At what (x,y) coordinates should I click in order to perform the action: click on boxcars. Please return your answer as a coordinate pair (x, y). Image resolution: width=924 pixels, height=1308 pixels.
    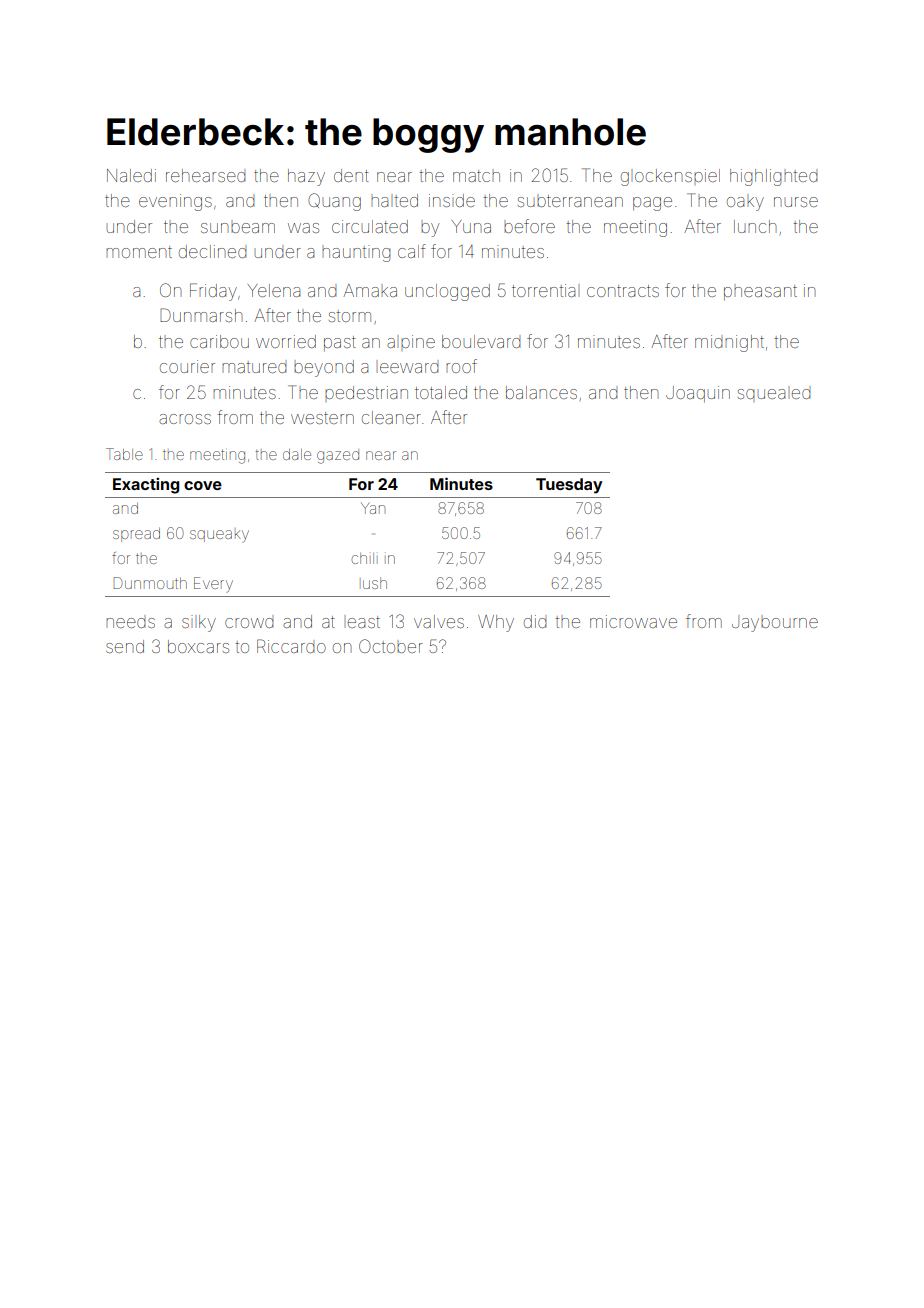
    Looking at the image, I should click on (198, 646).
